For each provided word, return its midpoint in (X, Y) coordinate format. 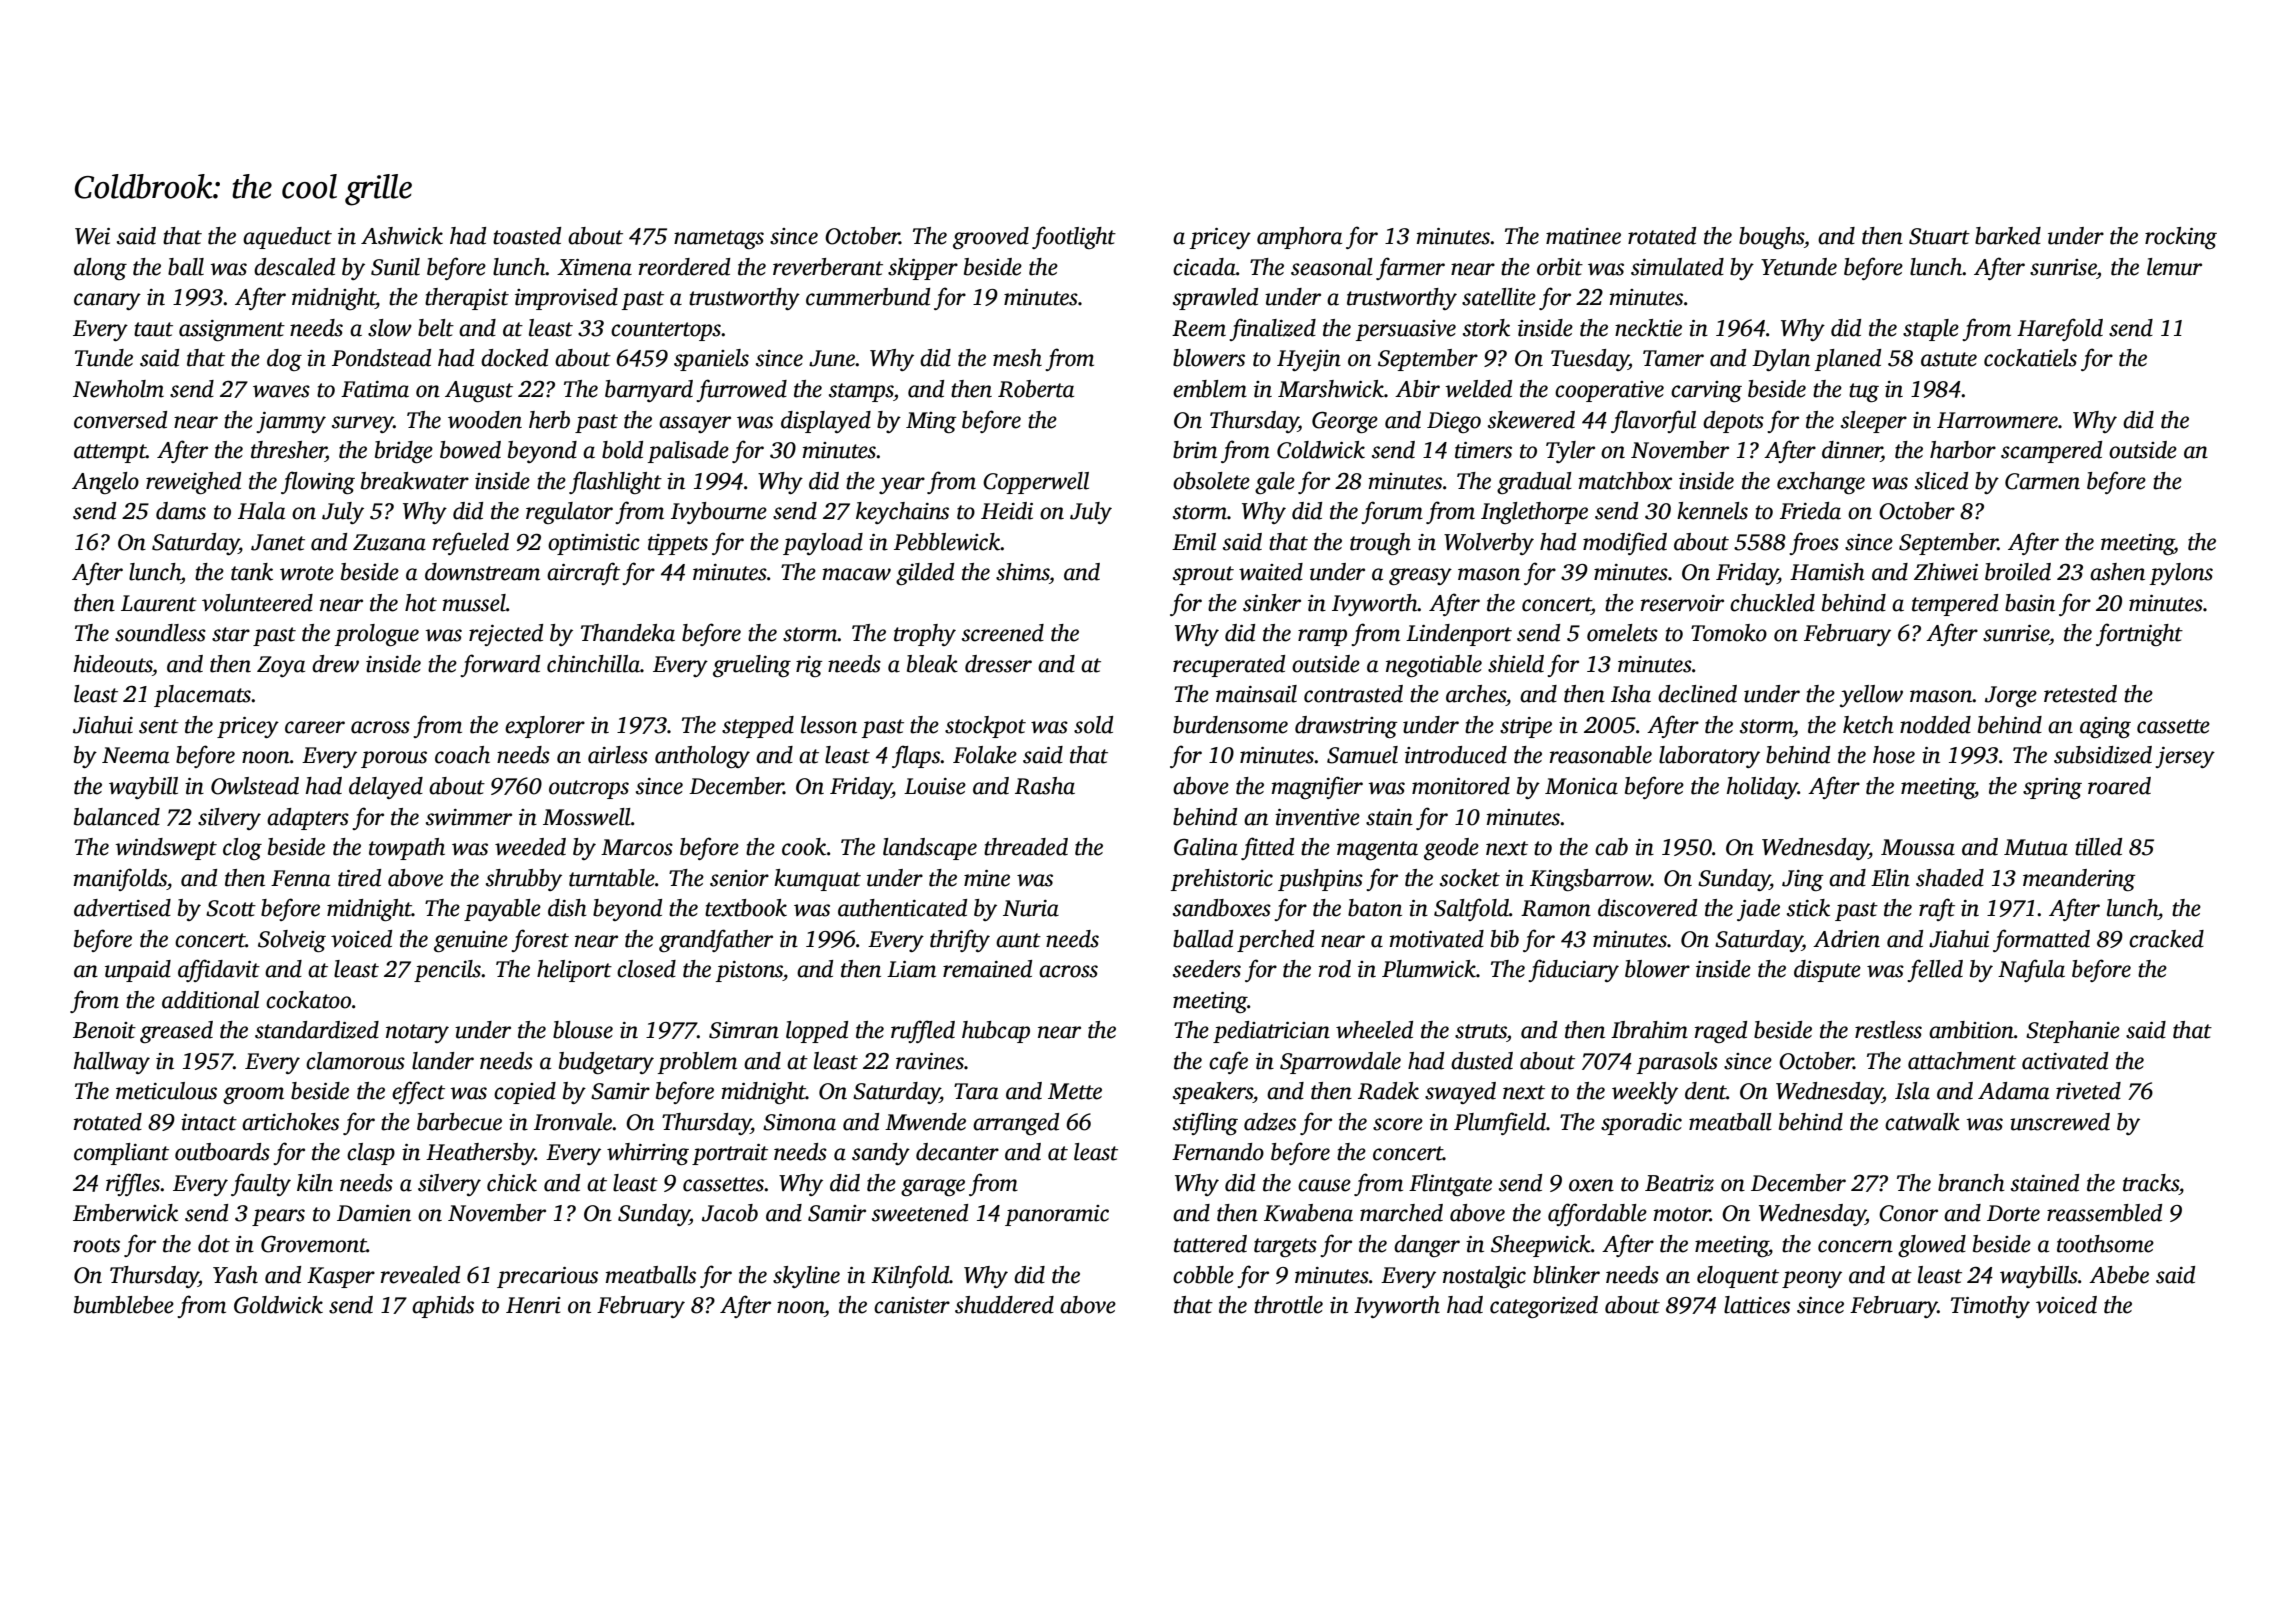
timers (1483, 450)
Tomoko (1729, 633)
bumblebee (124, 1305)
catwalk (1922, 1122)
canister (912, 1305)
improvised (566, 299)
